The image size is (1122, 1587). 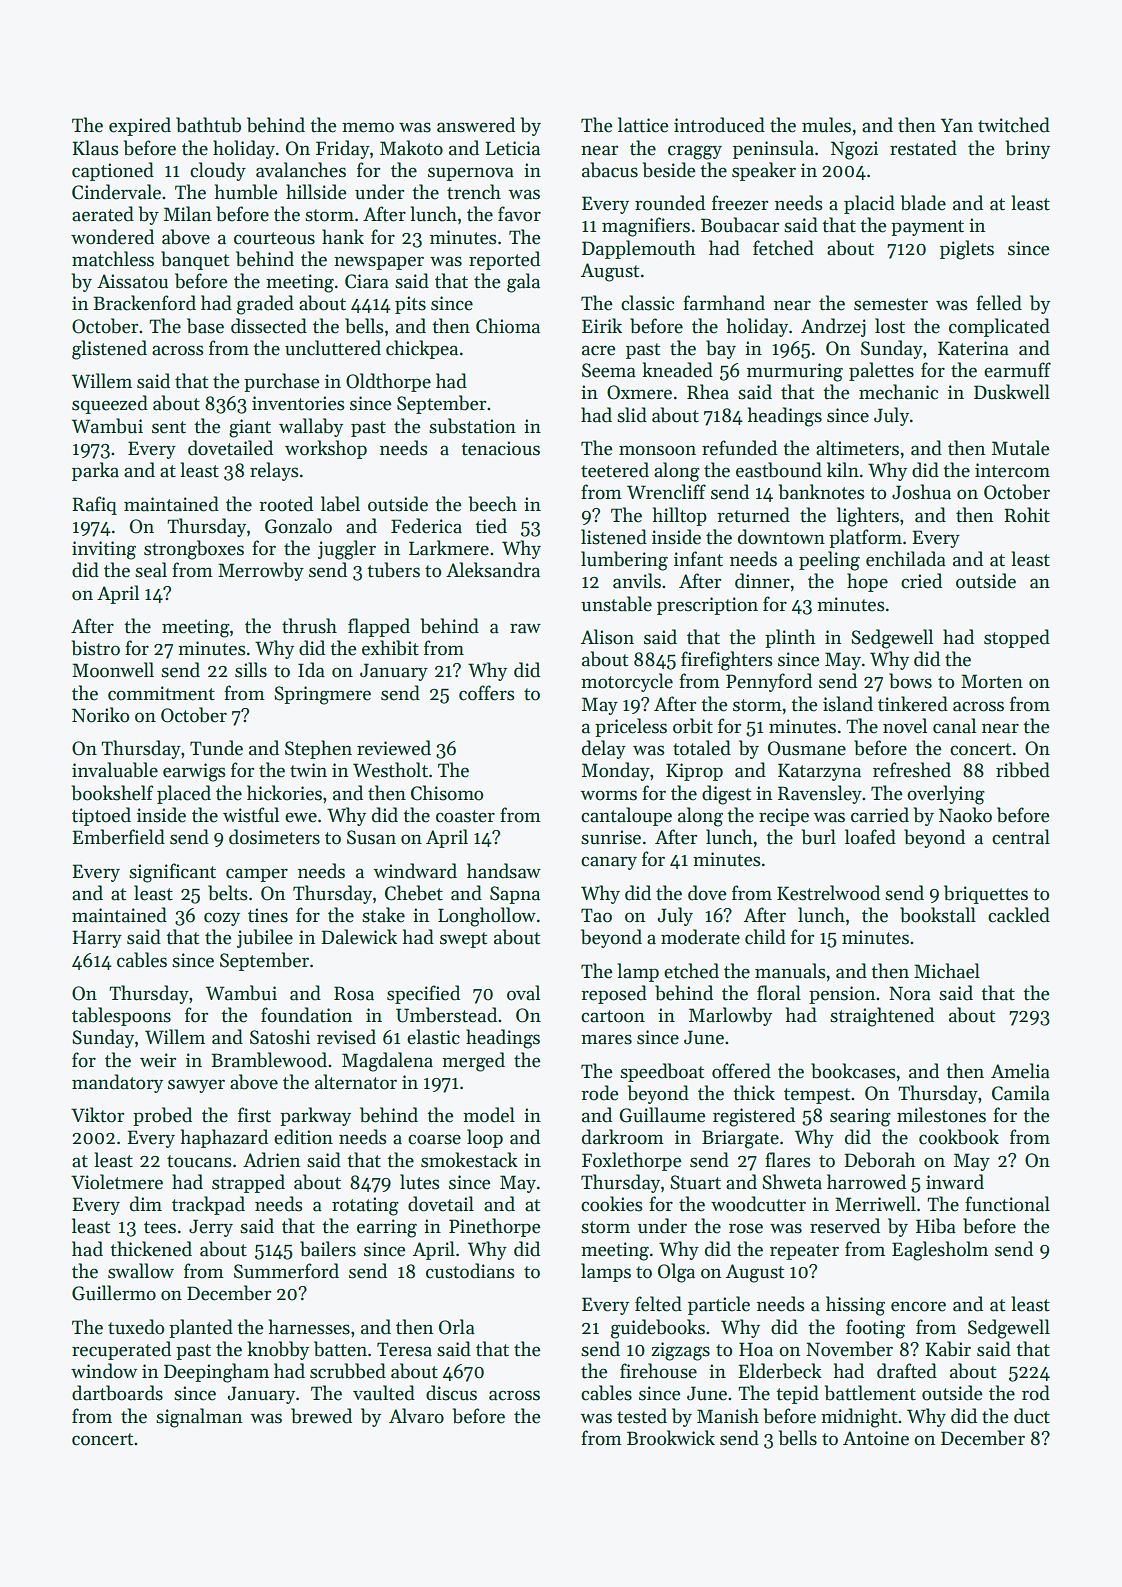 I want to click on memo, so click(x=368, y=127).
